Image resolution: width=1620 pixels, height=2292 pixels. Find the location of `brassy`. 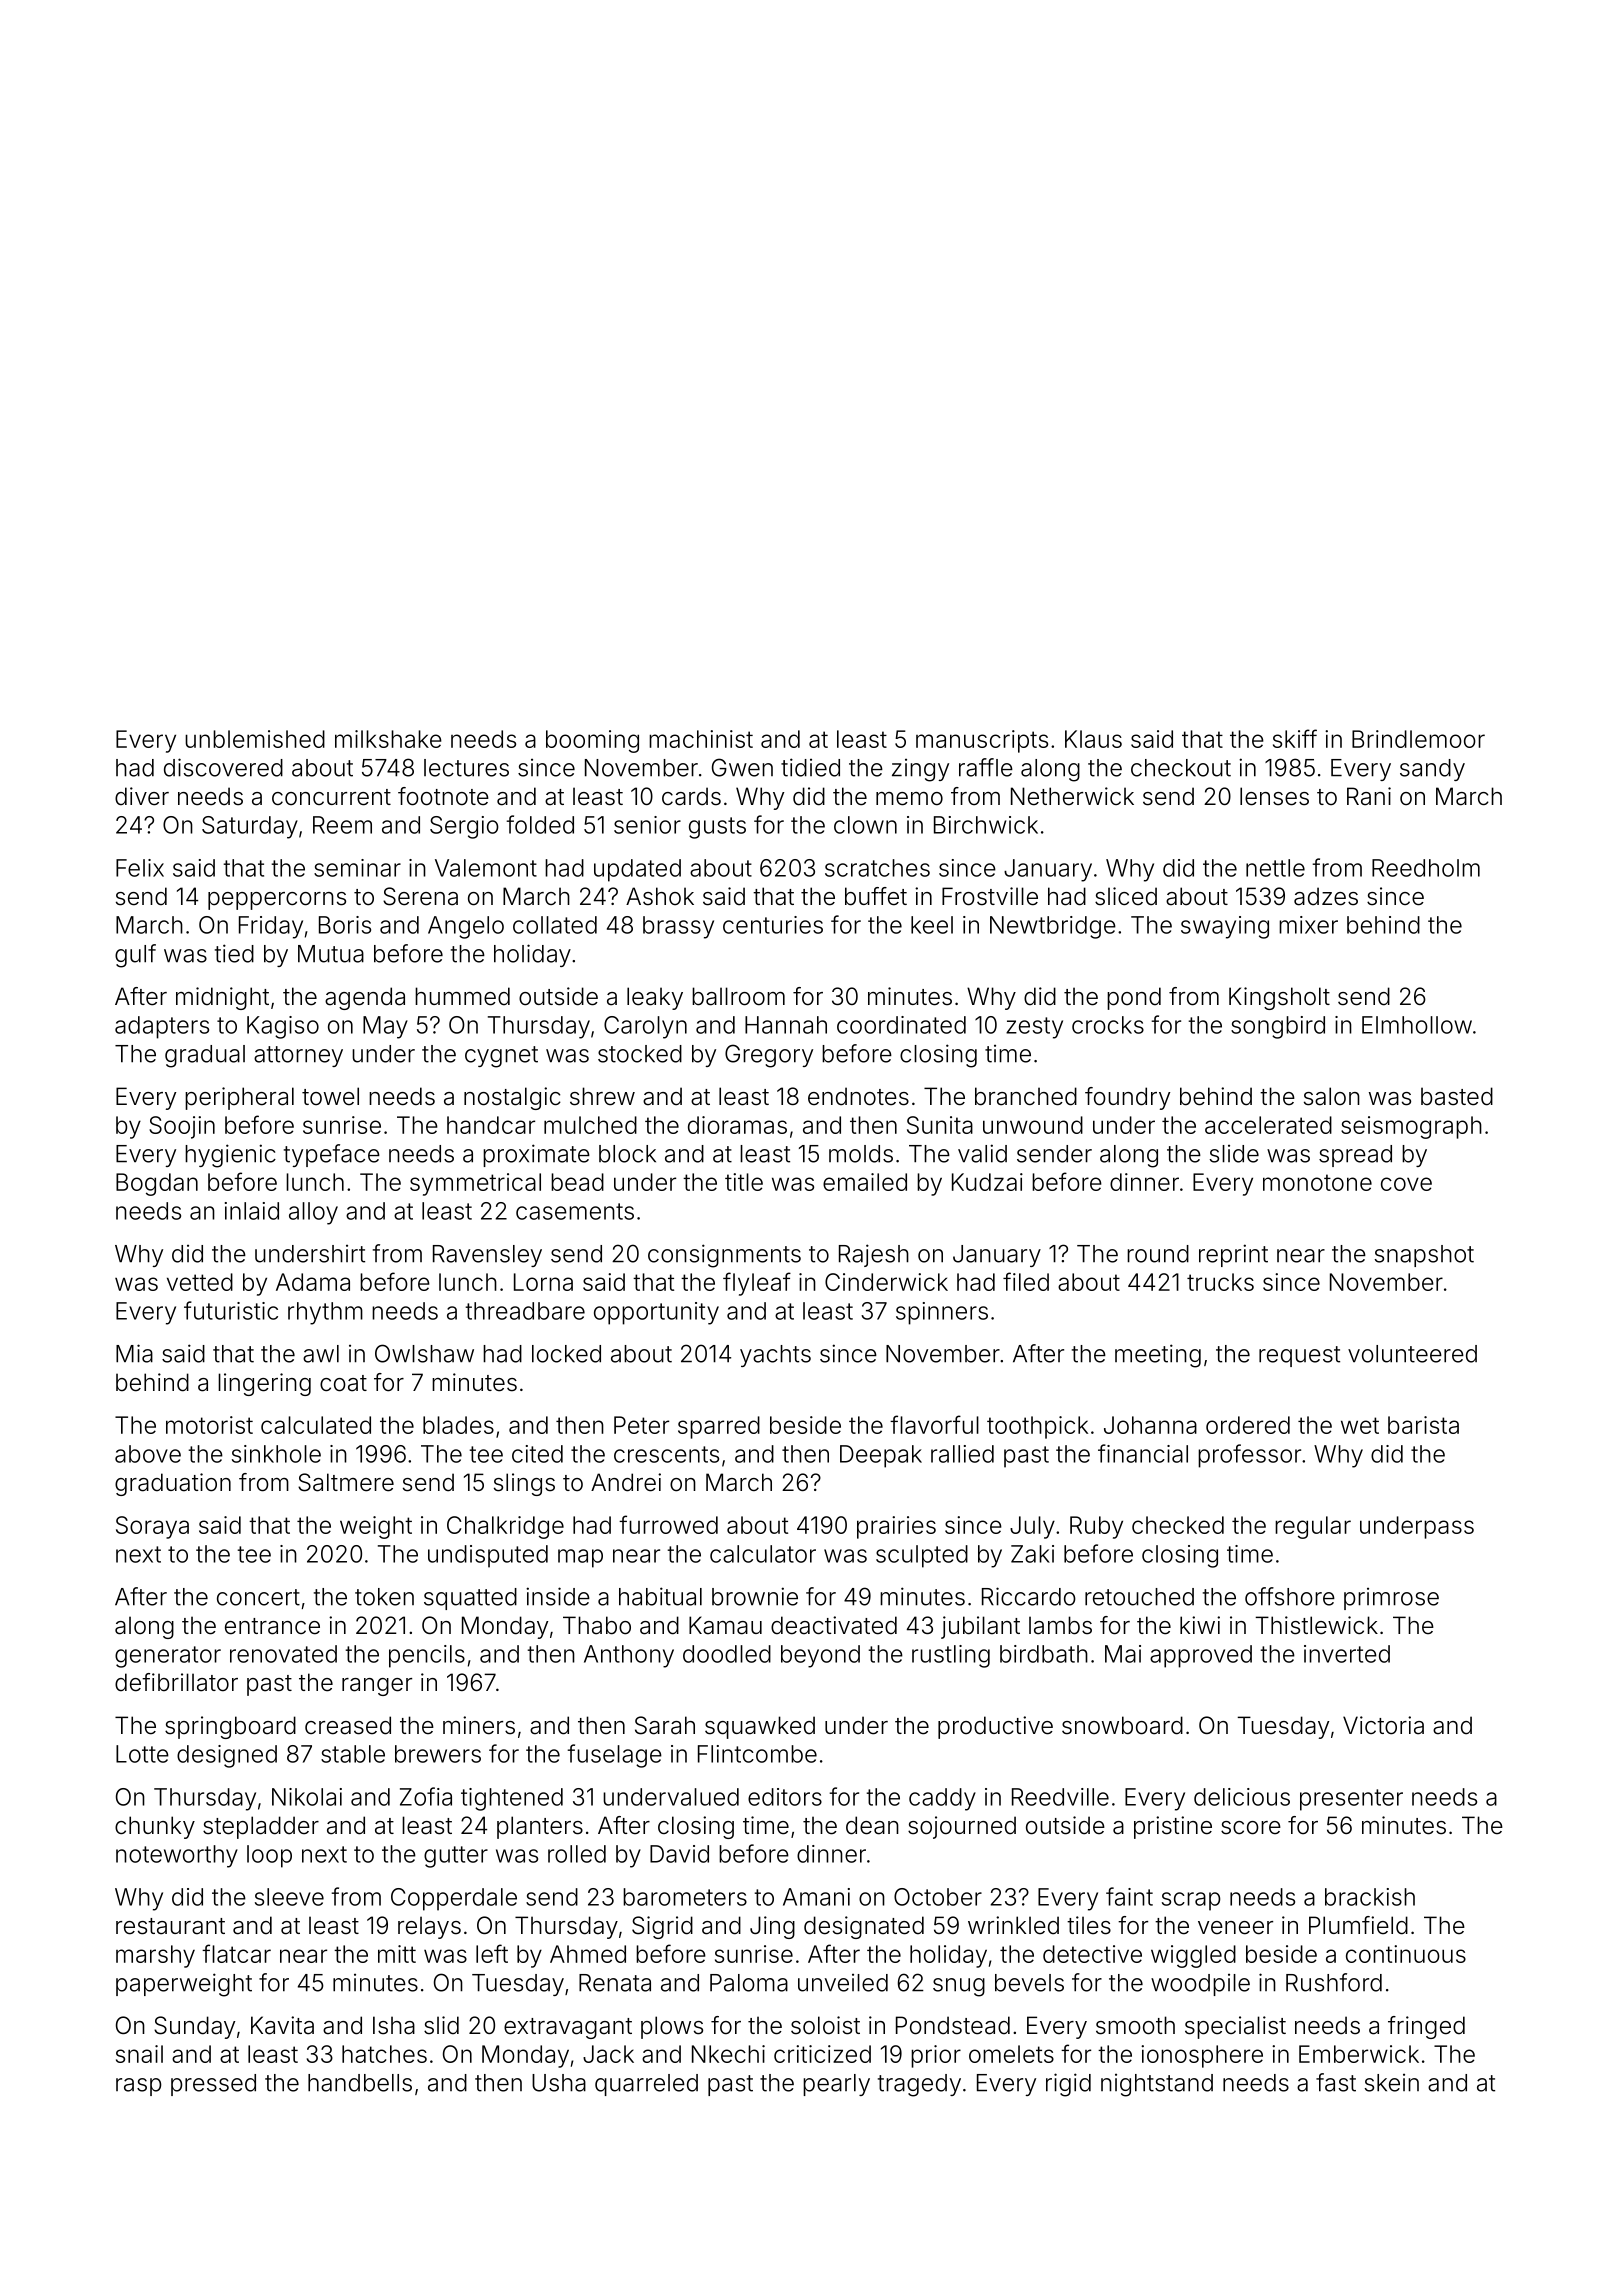

brassy is located at coordinates (678, 927).
